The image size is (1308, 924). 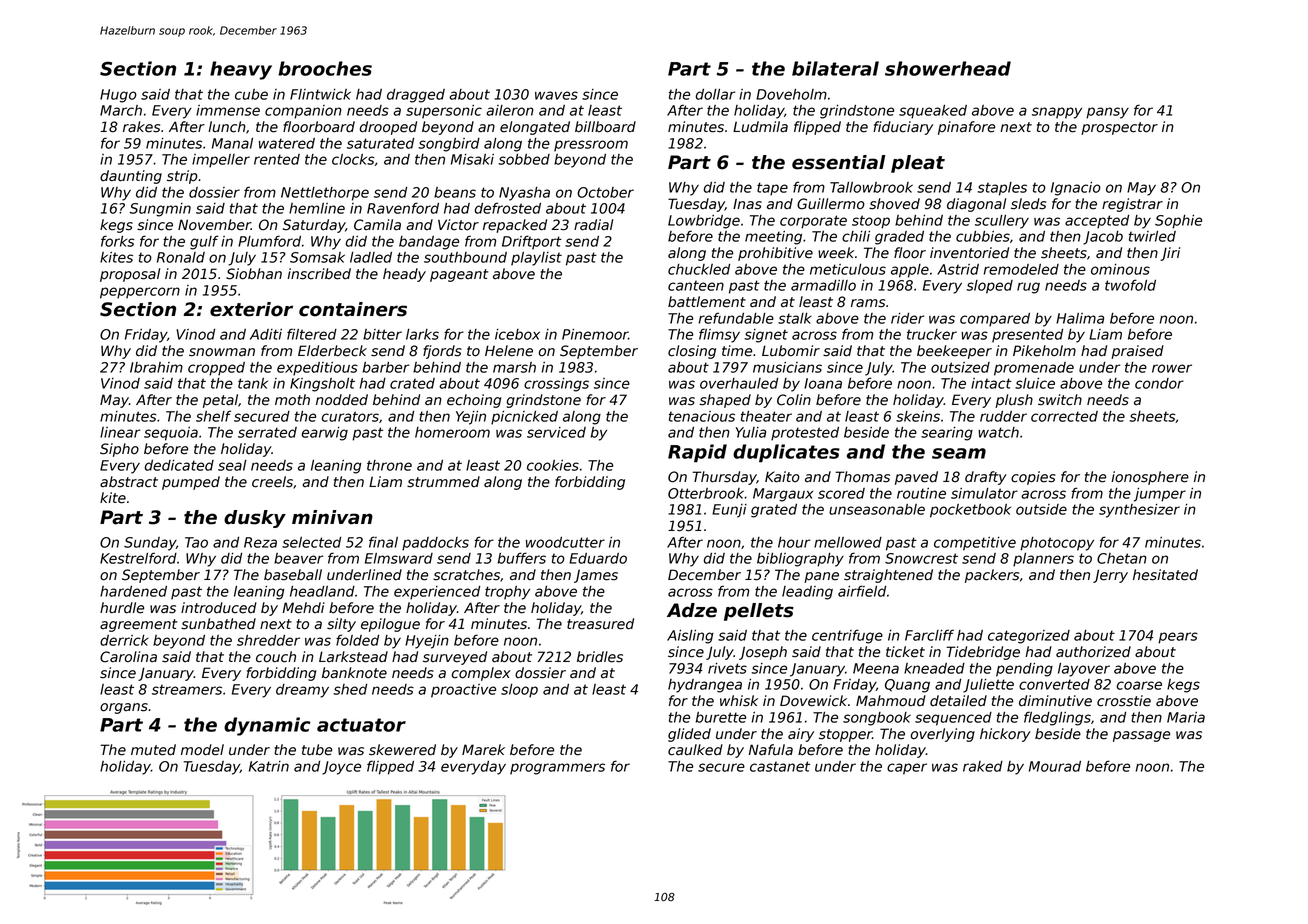 What do you see at coordinates (459, 275) in the screenshot?
I see `pageant` at bounding box center [459, 275].
